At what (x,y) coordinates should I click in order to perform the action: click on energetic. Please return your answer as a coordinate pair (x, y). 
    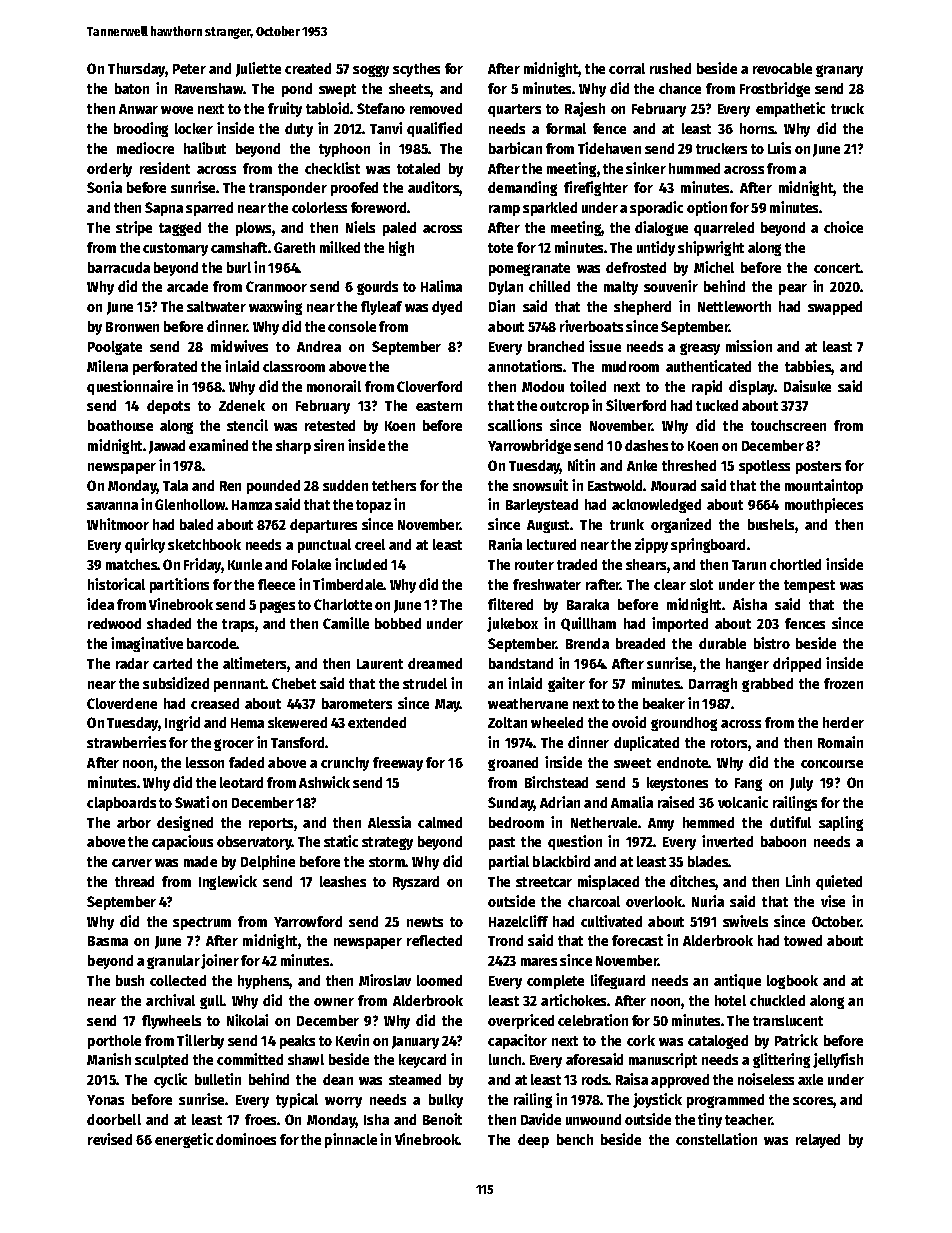
    Looking at the image, I should click on (184, 1140).
